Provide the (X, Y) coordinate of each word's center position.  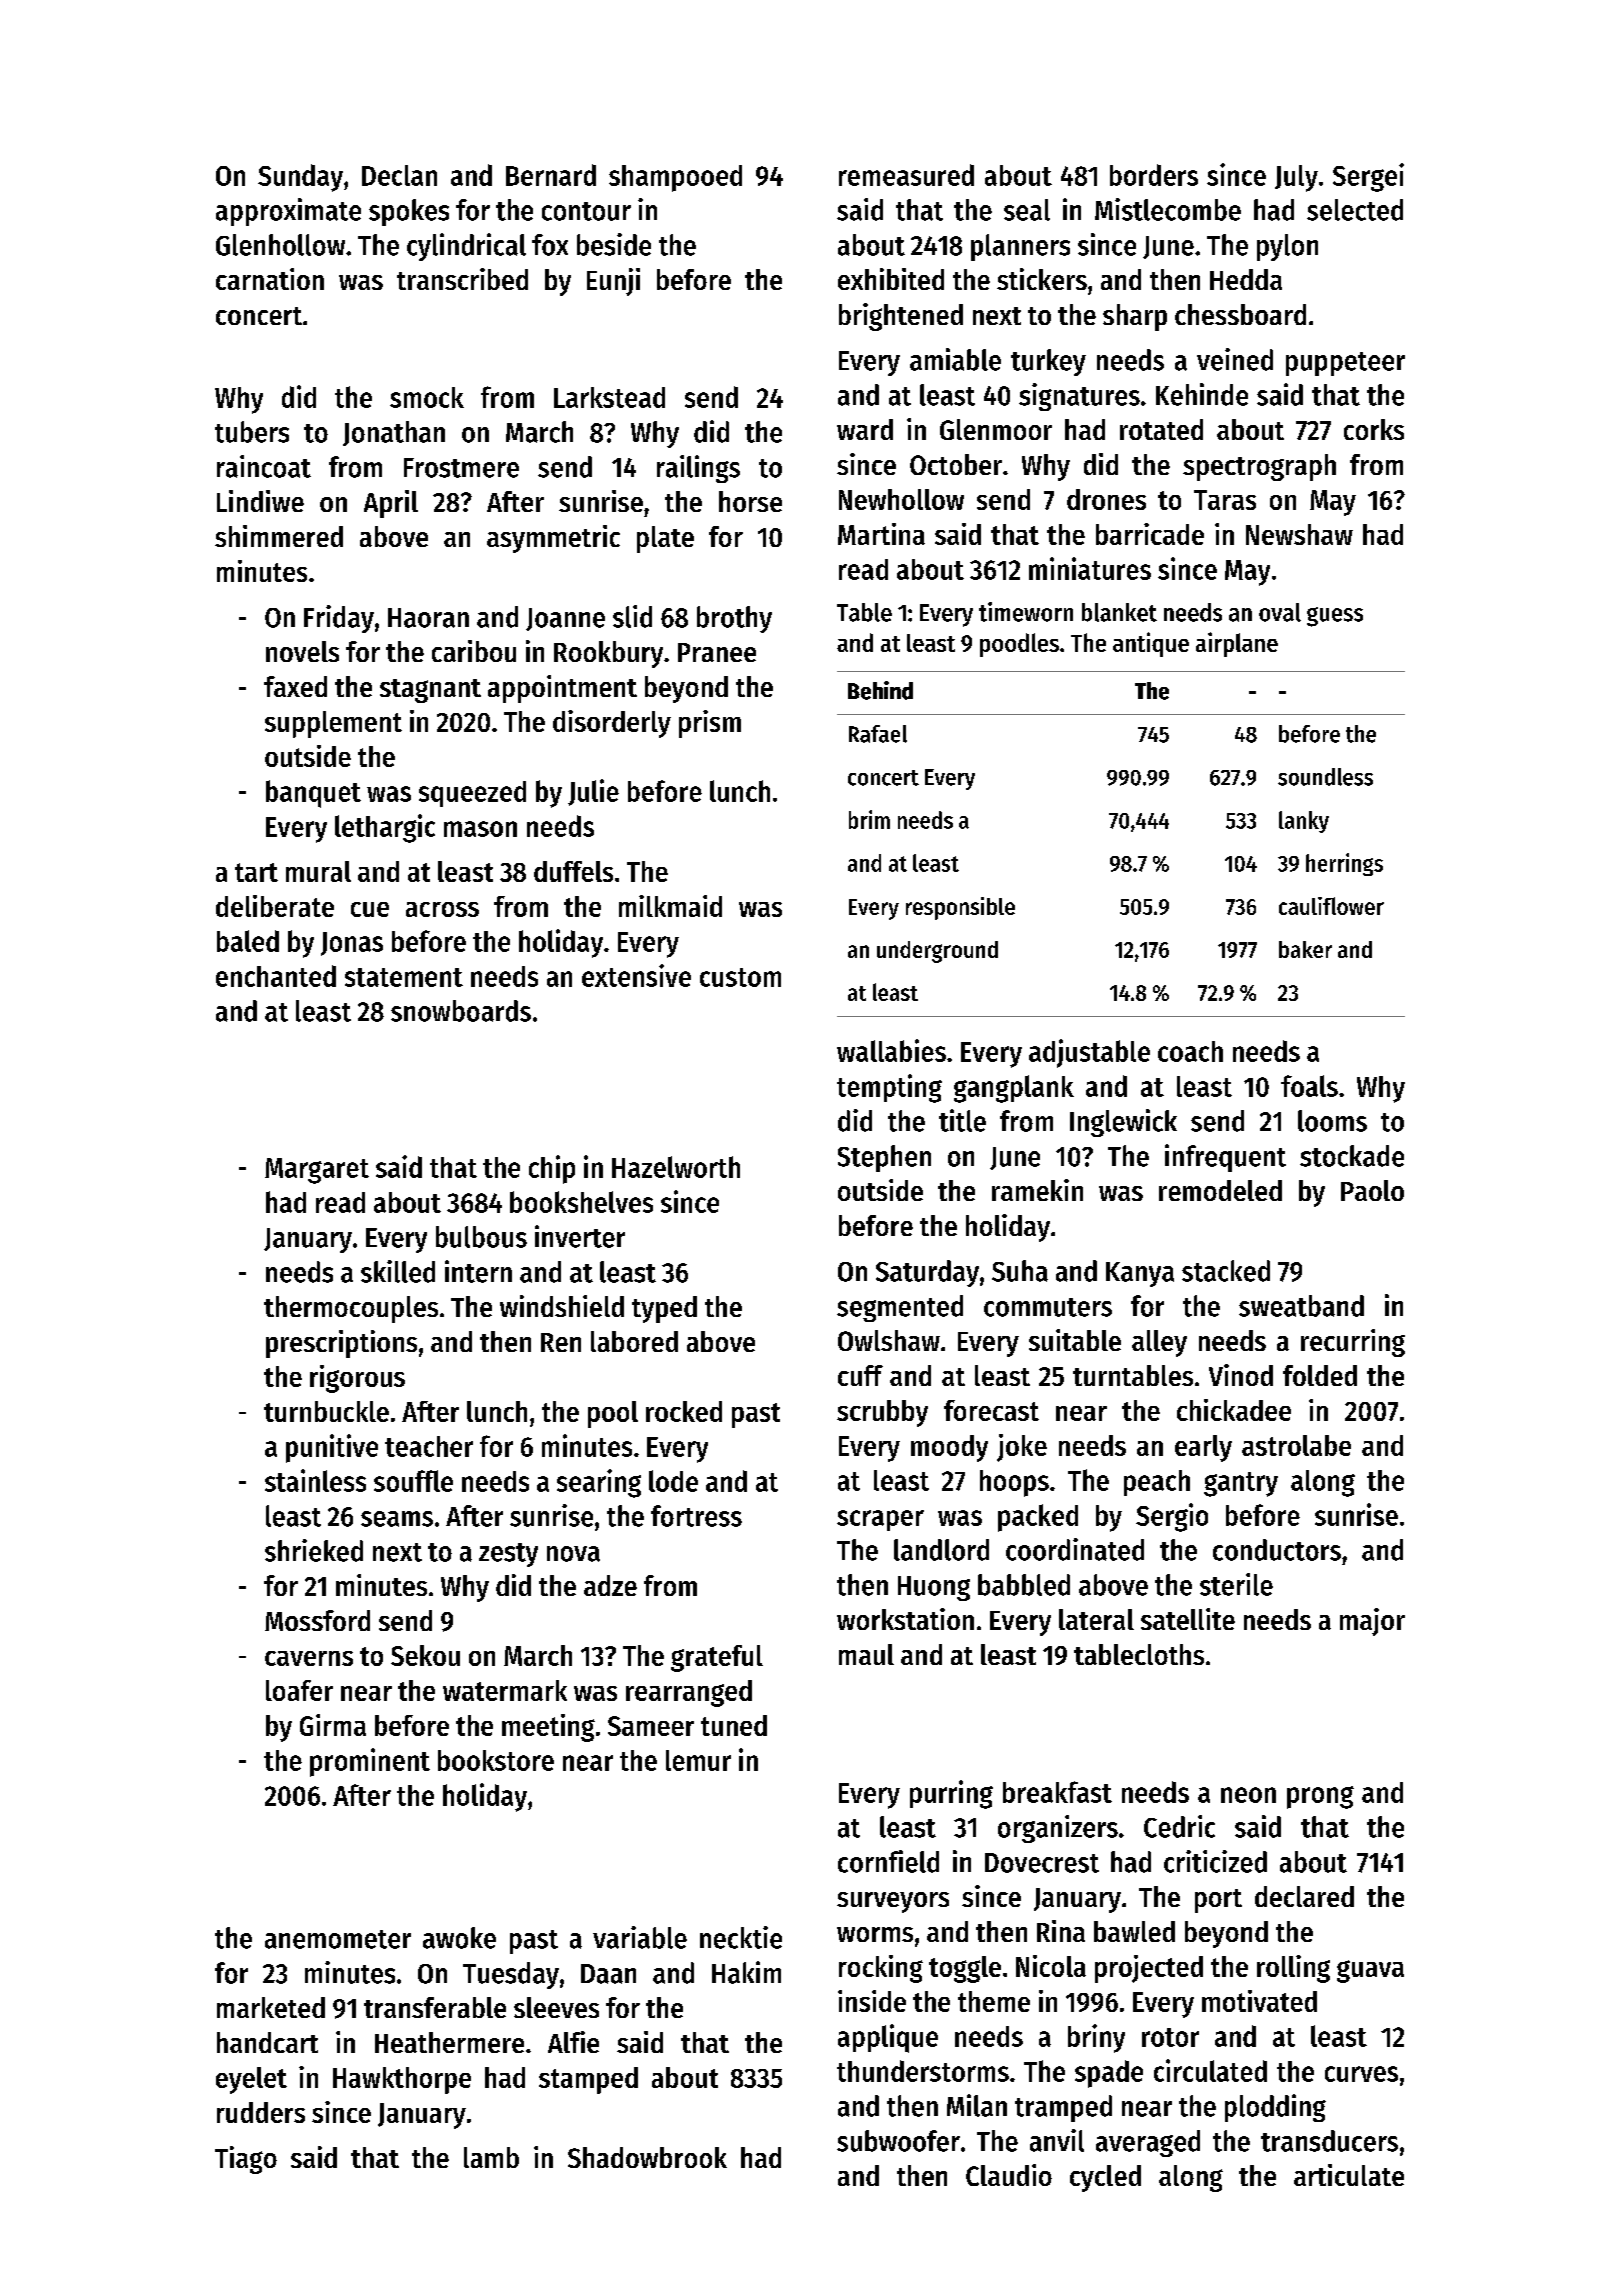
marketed (271, 2007)
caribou (474, 651)
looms (1332, 1121)
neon (1248, 1795)
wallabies (891, 1050)
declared (1304, 1896)
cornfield (888, 1861)
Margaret (317, 1171)
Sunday (300, 178)
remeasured (906, 175)
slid (632, 616)
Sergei (1368, 177)
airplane (1237, 644)
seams (397, 1519)
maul (866, 1654)
